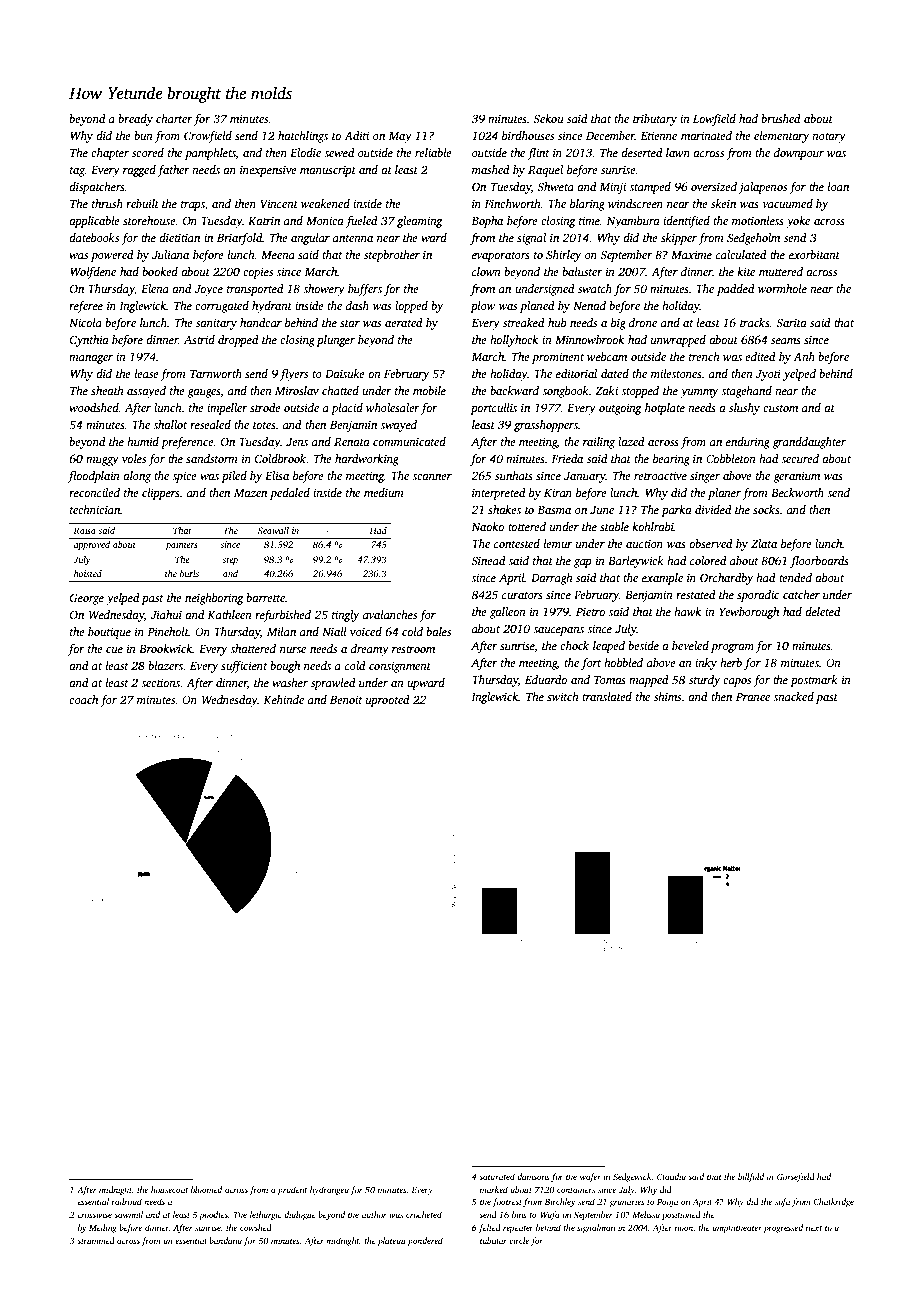  Describe the element at coordinates (135, 120) in the page. I see `bready` at that location.
